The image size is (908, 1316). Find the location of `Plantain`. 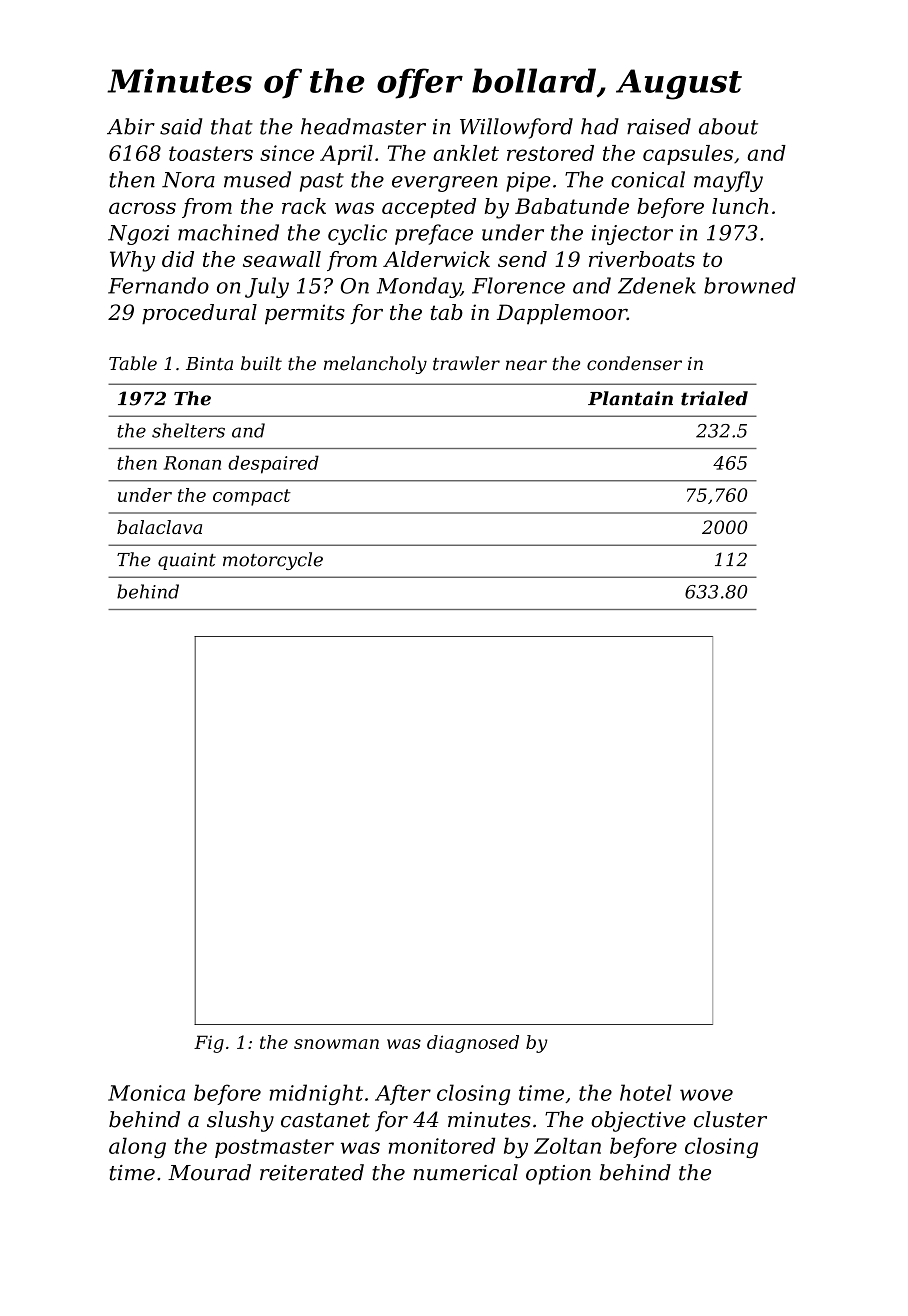

Plantain is located at coordinates (630, 398).
